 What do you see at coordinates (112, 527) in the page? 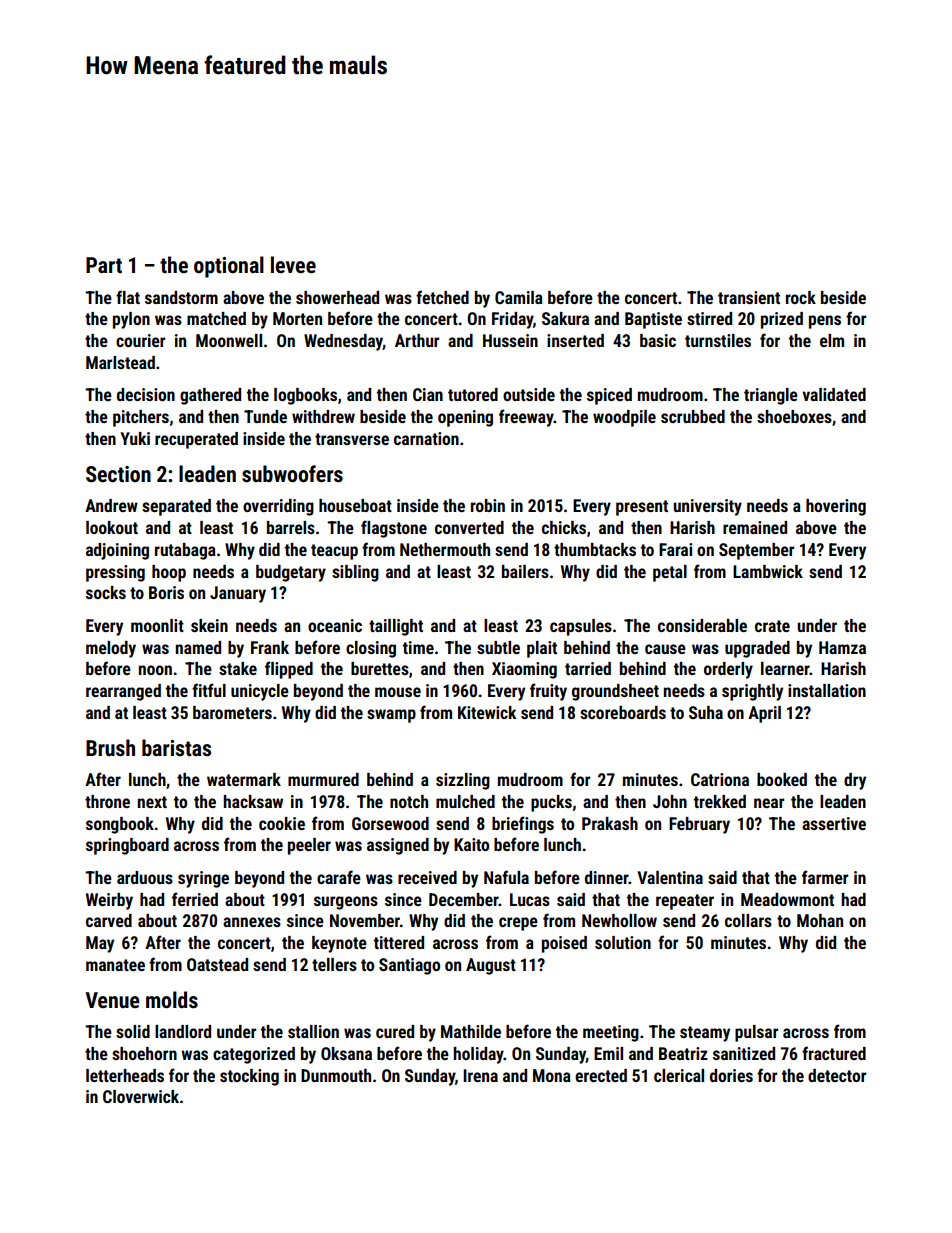
I see `lookout` at bounding box center [112, 527].
